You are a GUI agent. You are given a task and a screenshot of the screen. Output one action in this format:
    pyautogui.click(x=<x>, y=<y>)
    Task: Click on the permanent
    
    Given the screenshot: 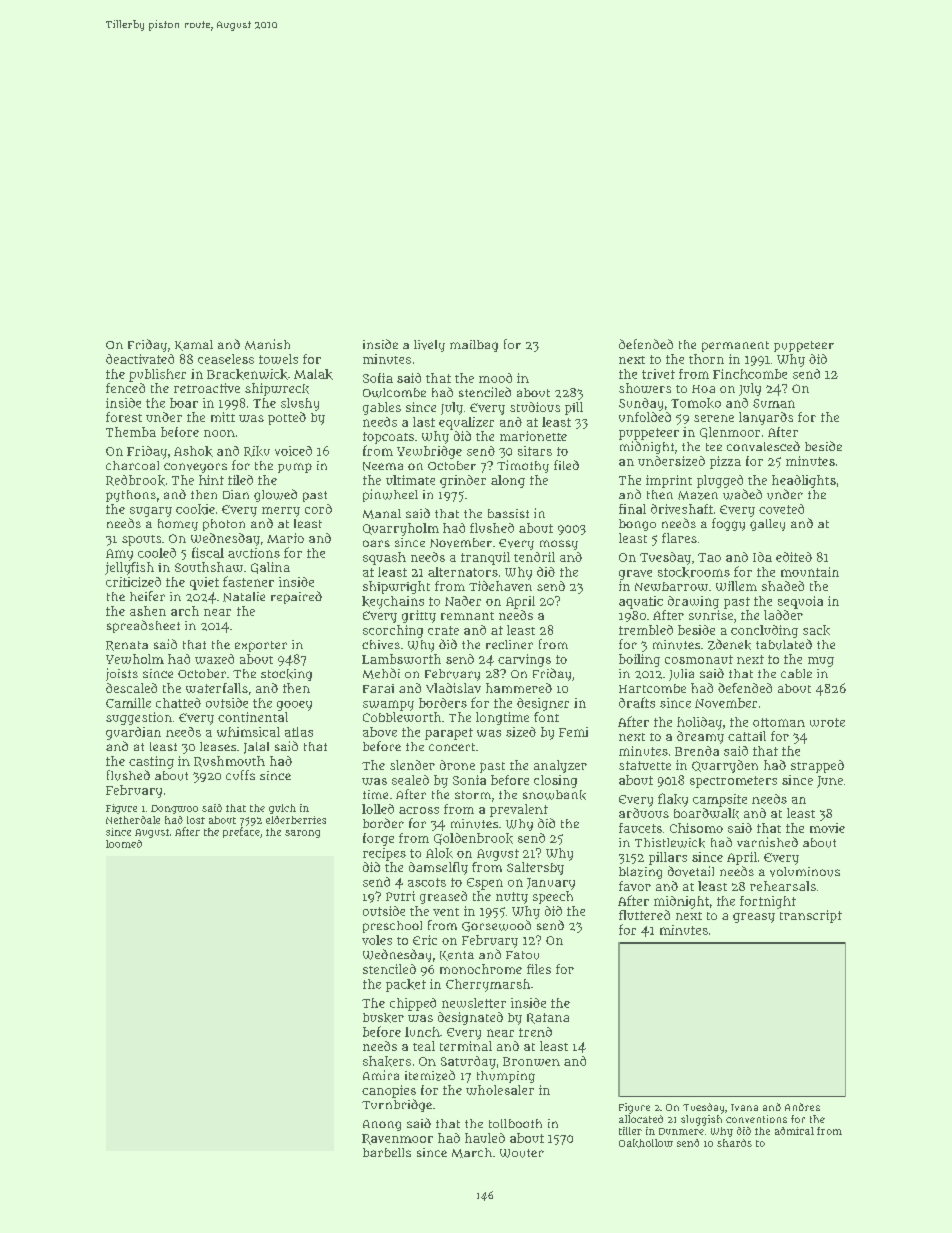 What is the action you would take?
    pyautogui.click(x=735, y=346)
